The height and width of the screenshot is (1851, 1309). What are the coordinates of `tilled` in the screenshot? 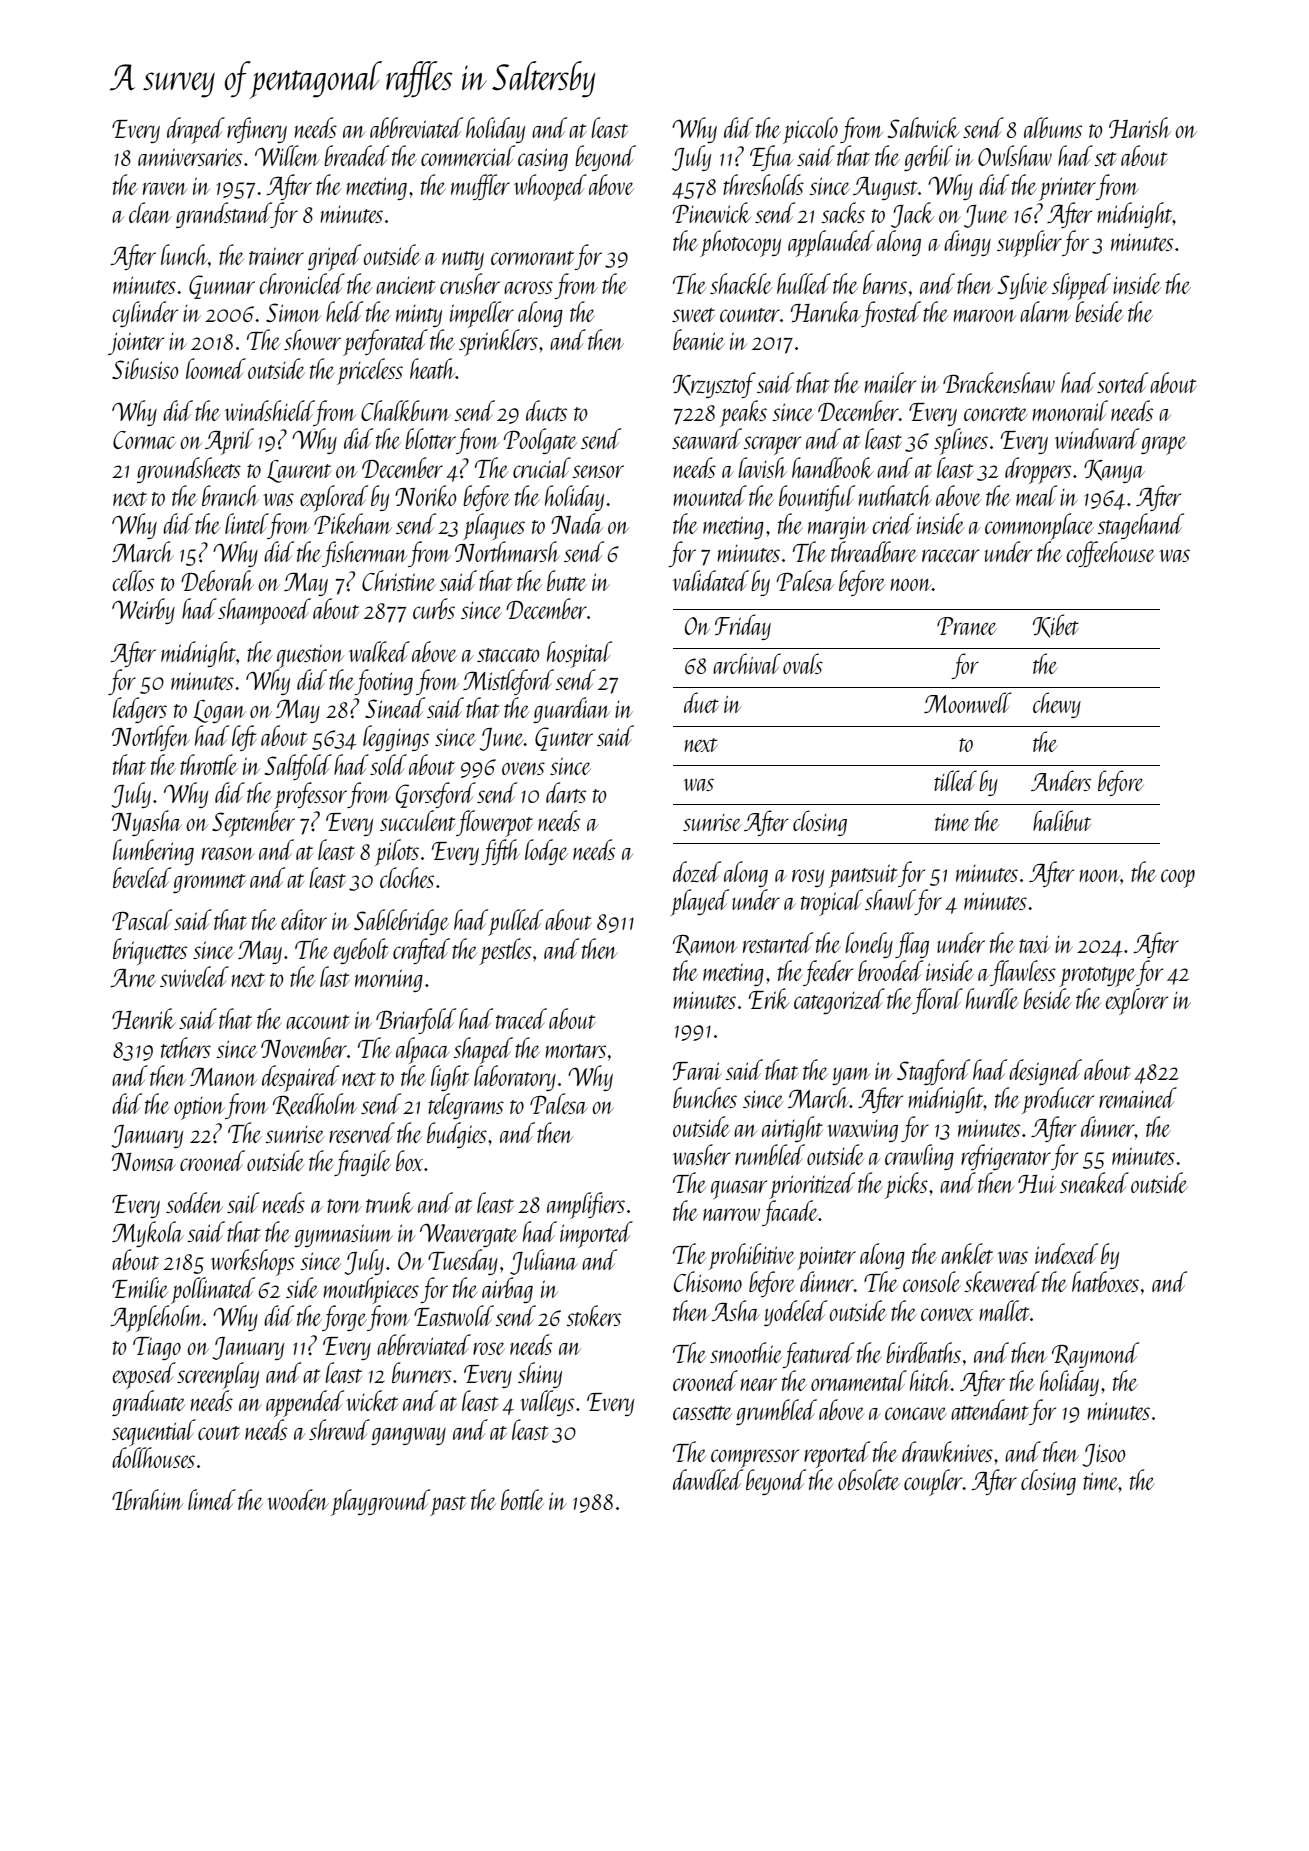 It's located at (955, 780).
